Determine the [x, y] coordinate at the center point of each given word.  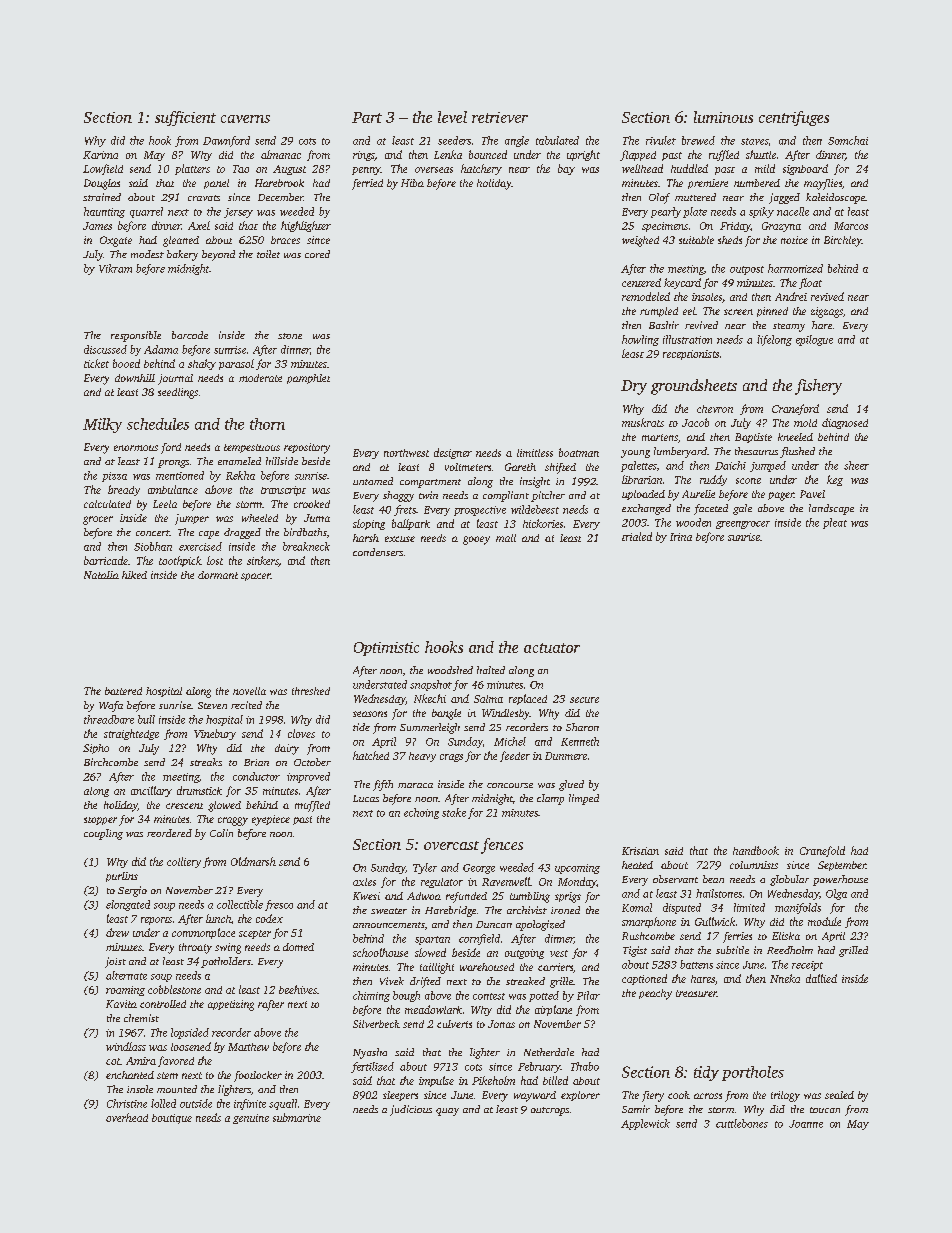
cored [317, 254]
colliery [184, 862]
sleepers [400, 1096]
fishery [818, 387]
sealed [839, 1095]
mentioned [180, 475]
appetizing [231, 1005]
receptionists [691, 355]
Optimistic [386, 649]
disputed [682, 908]
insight [535, 482]
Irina [681, 537]
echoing [421, 813]
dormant [218, 575]
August [289, 170]
